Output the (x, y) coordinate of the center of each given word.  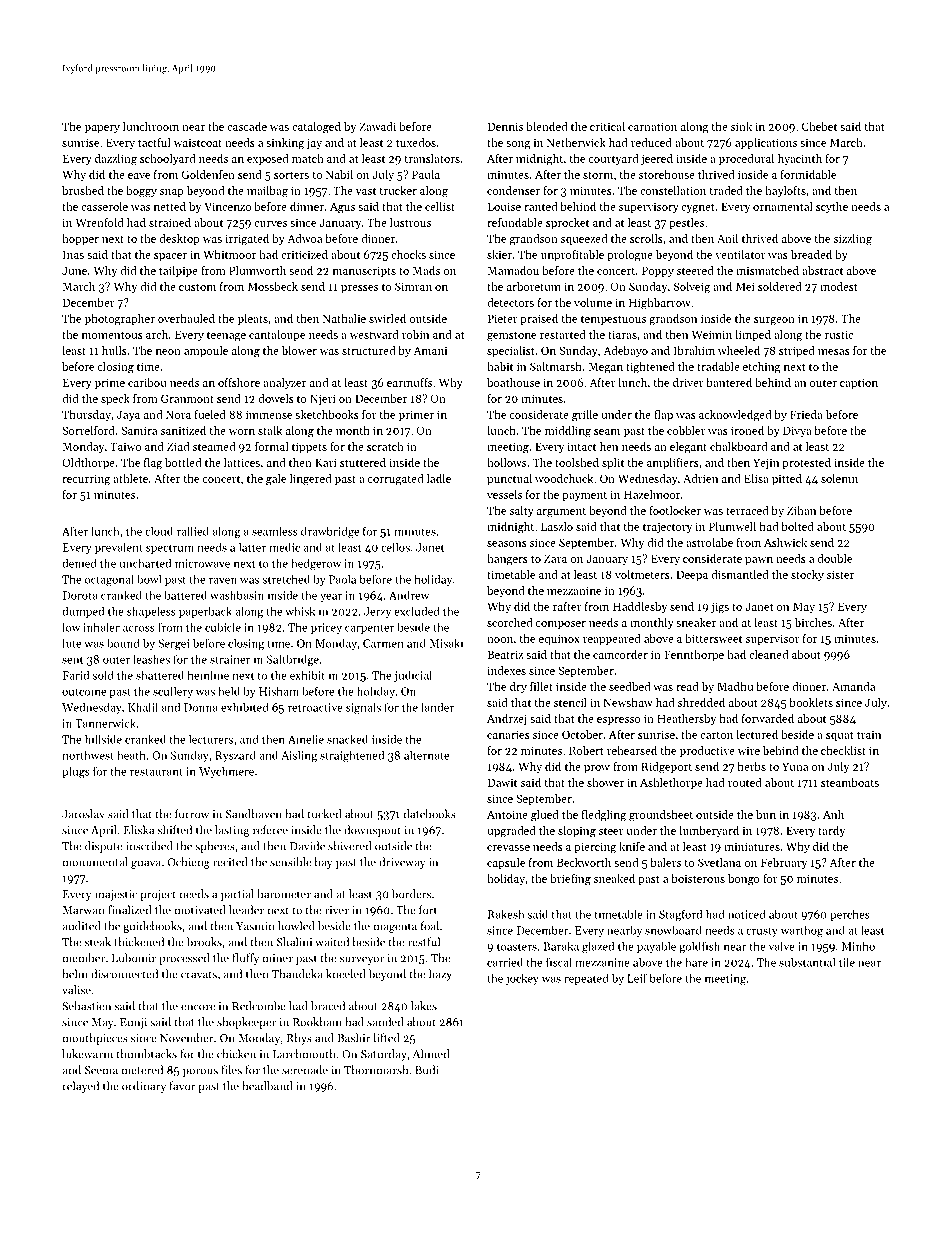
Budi (427, 1070)
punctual (509, 479)
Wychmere (226, 772)
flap (663, 415)
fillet (541, 686)
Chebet (819, 126)
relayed (81, 1087)
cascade (247, 126)
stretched (286, 579)
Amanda (853, 686)
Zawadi (377, 126)
